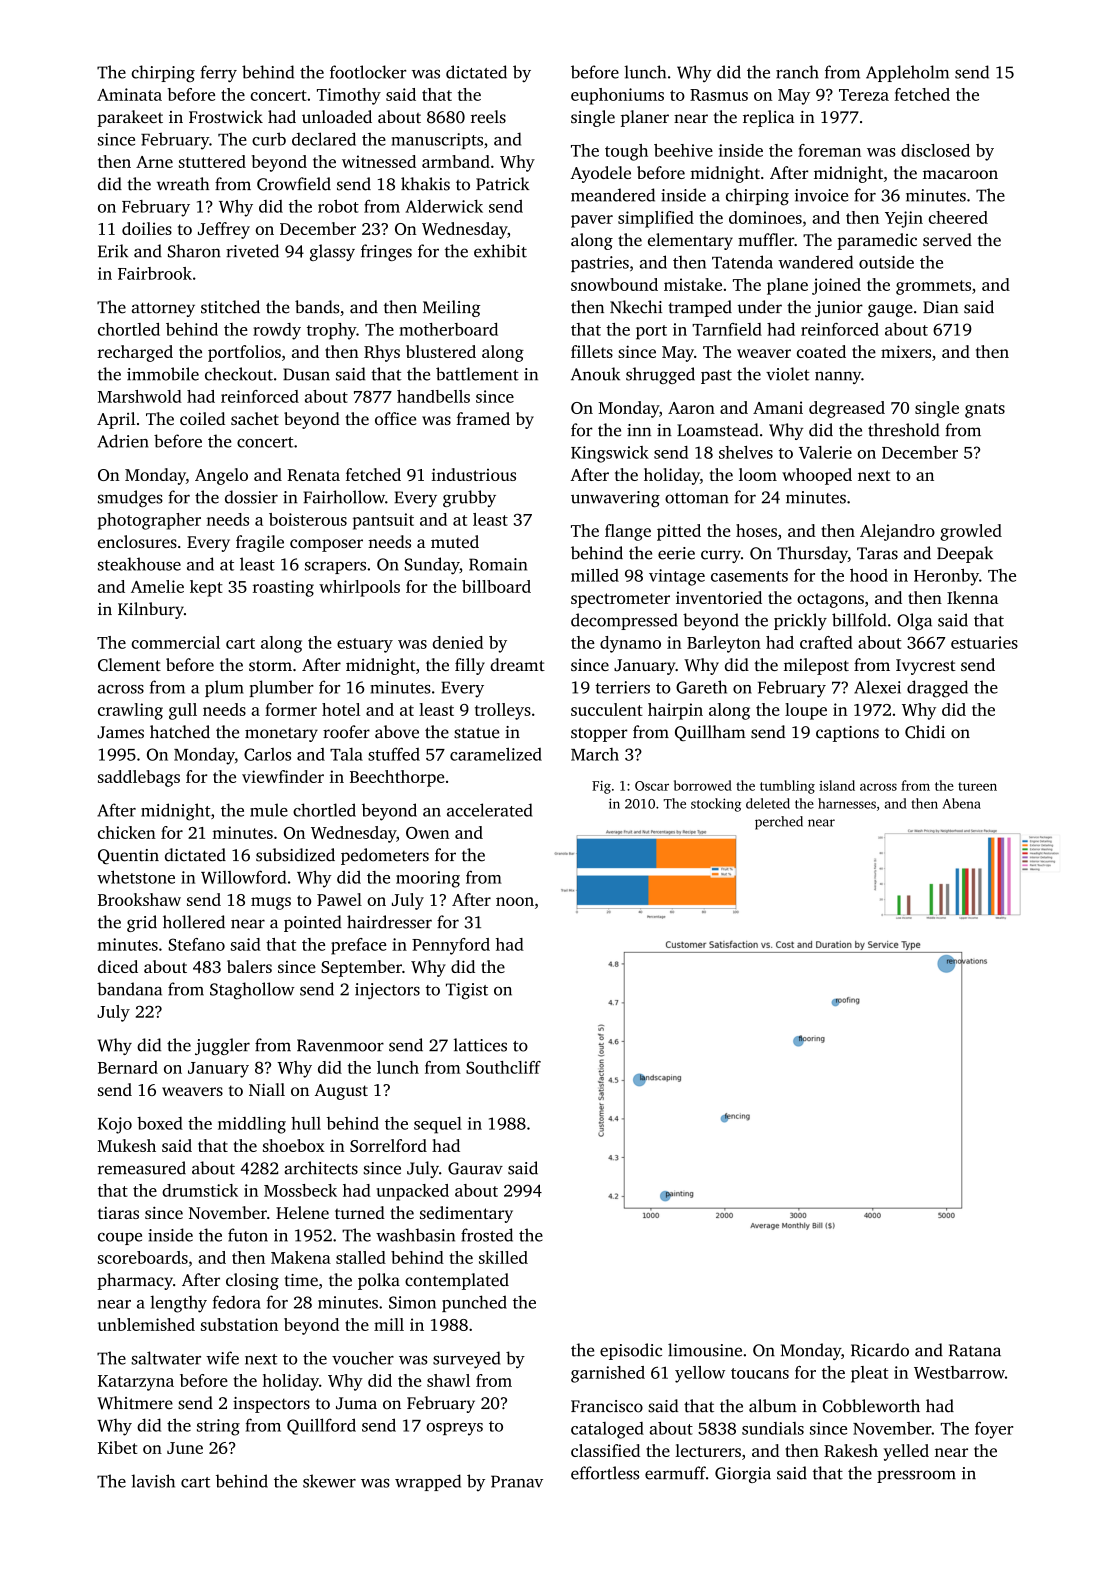 This image has width=1116, height=1578. Describe the element at coordinates (283, 776) in the image. I see `viewfinder` at that location.
